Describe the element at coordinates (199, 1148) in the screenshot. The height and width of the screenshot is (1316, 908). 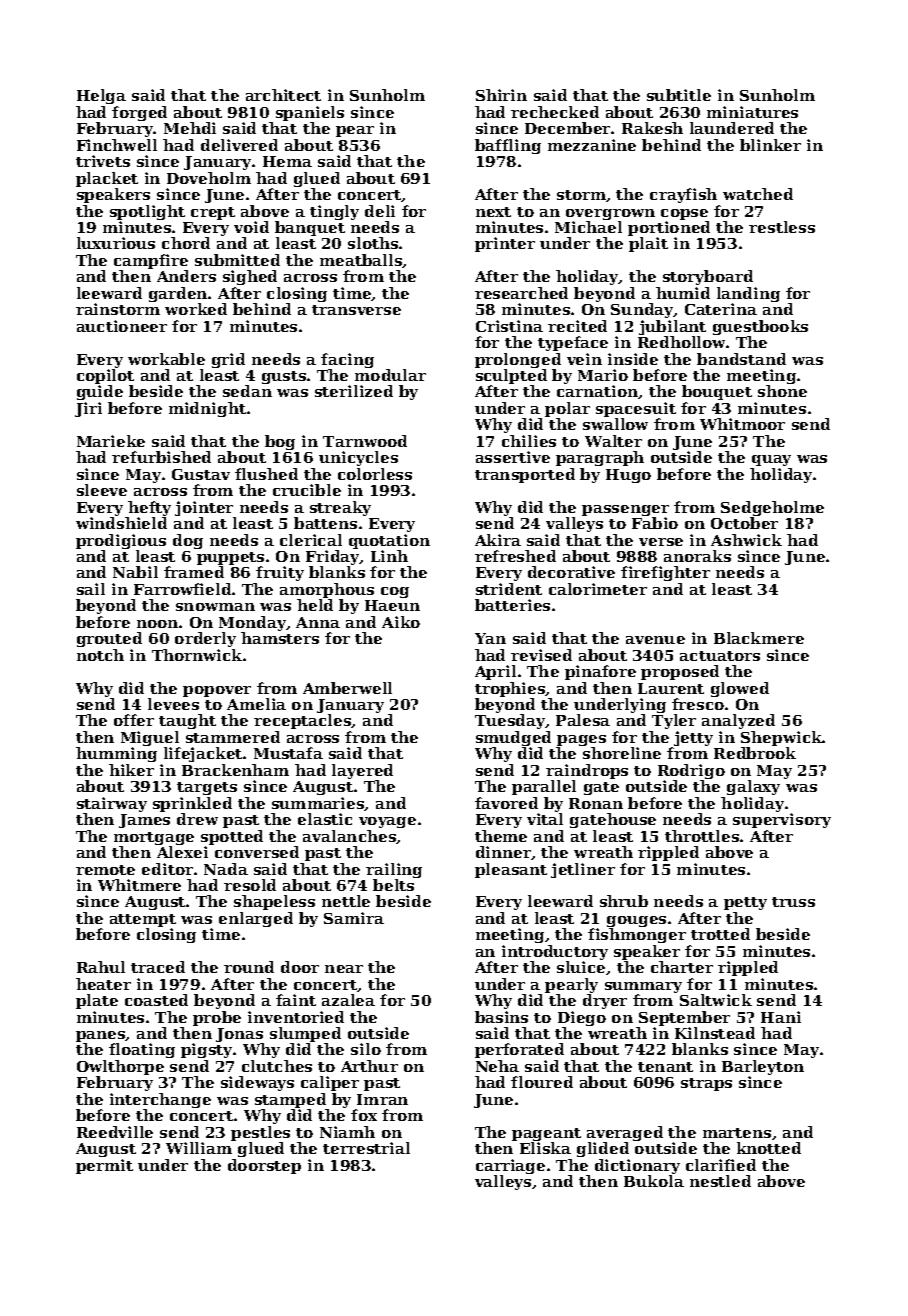
I see `William` at that location.
